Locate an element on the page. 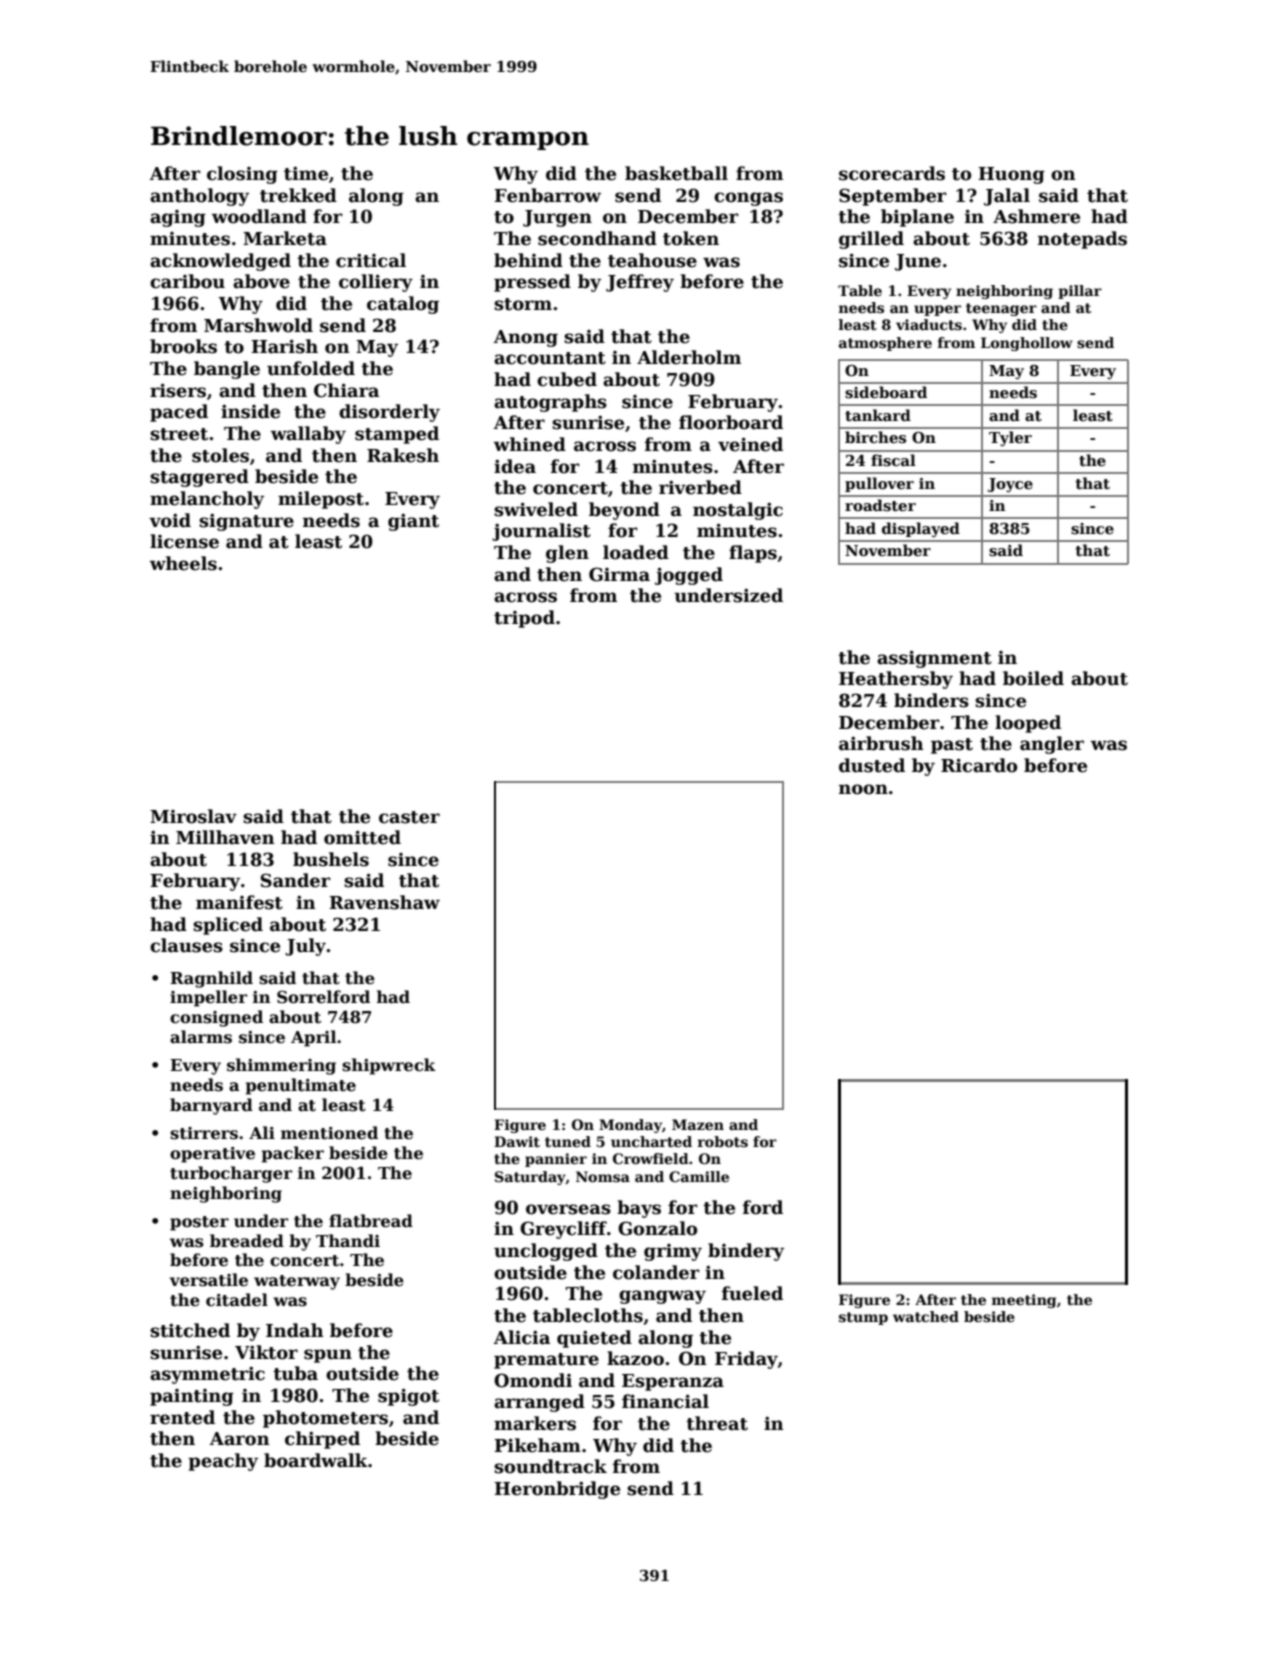 This image has height=1654, width=1278. Longhollow is located at coordinates (1027, 344).
